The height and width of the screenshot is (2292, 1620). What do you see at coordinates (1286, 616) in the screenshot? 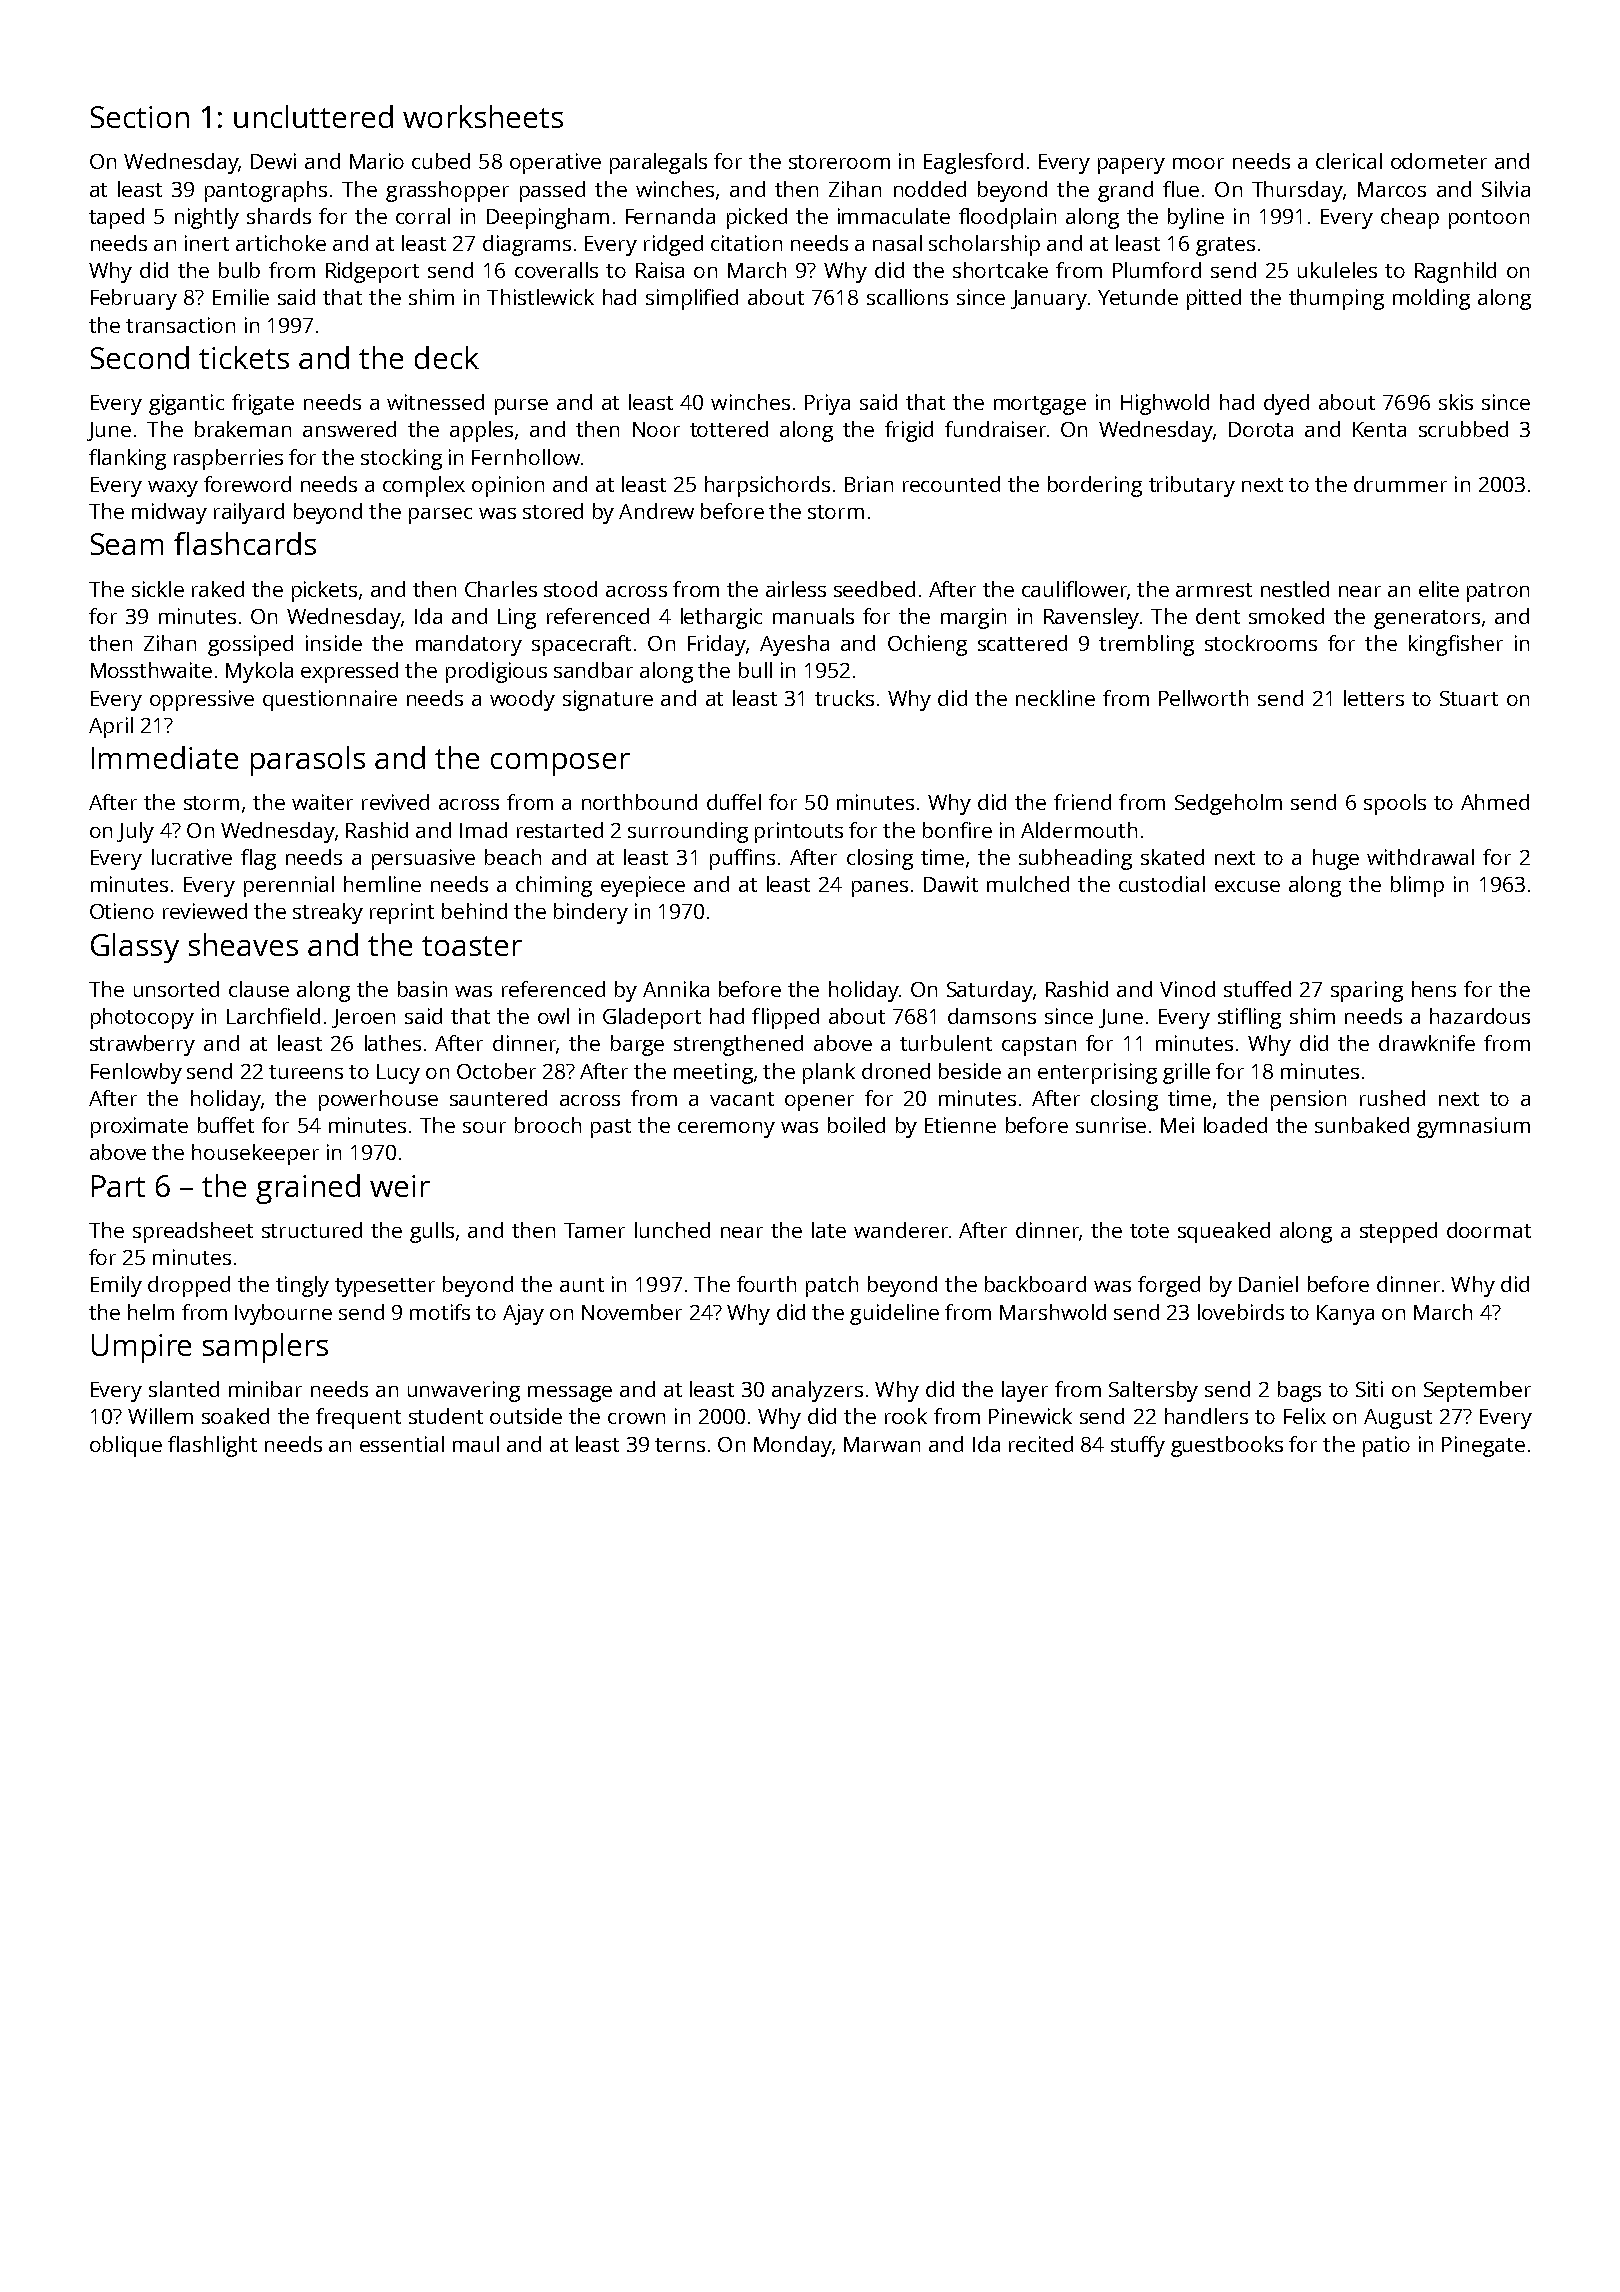
I see `smoked` at bounding box center [1286, 616].
